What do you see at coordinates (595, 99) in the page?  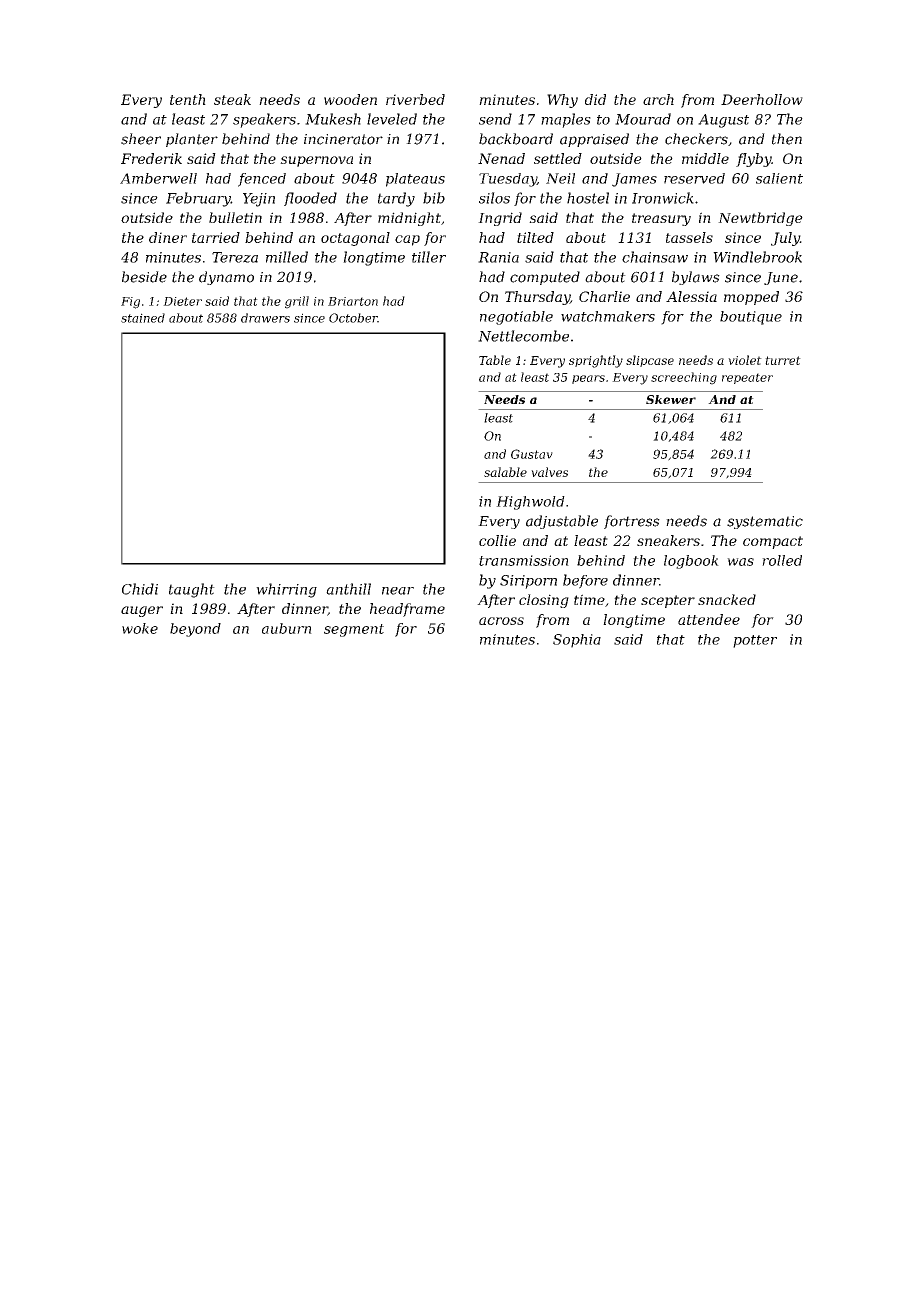 I see `did` at bounding box center [595, 99].
